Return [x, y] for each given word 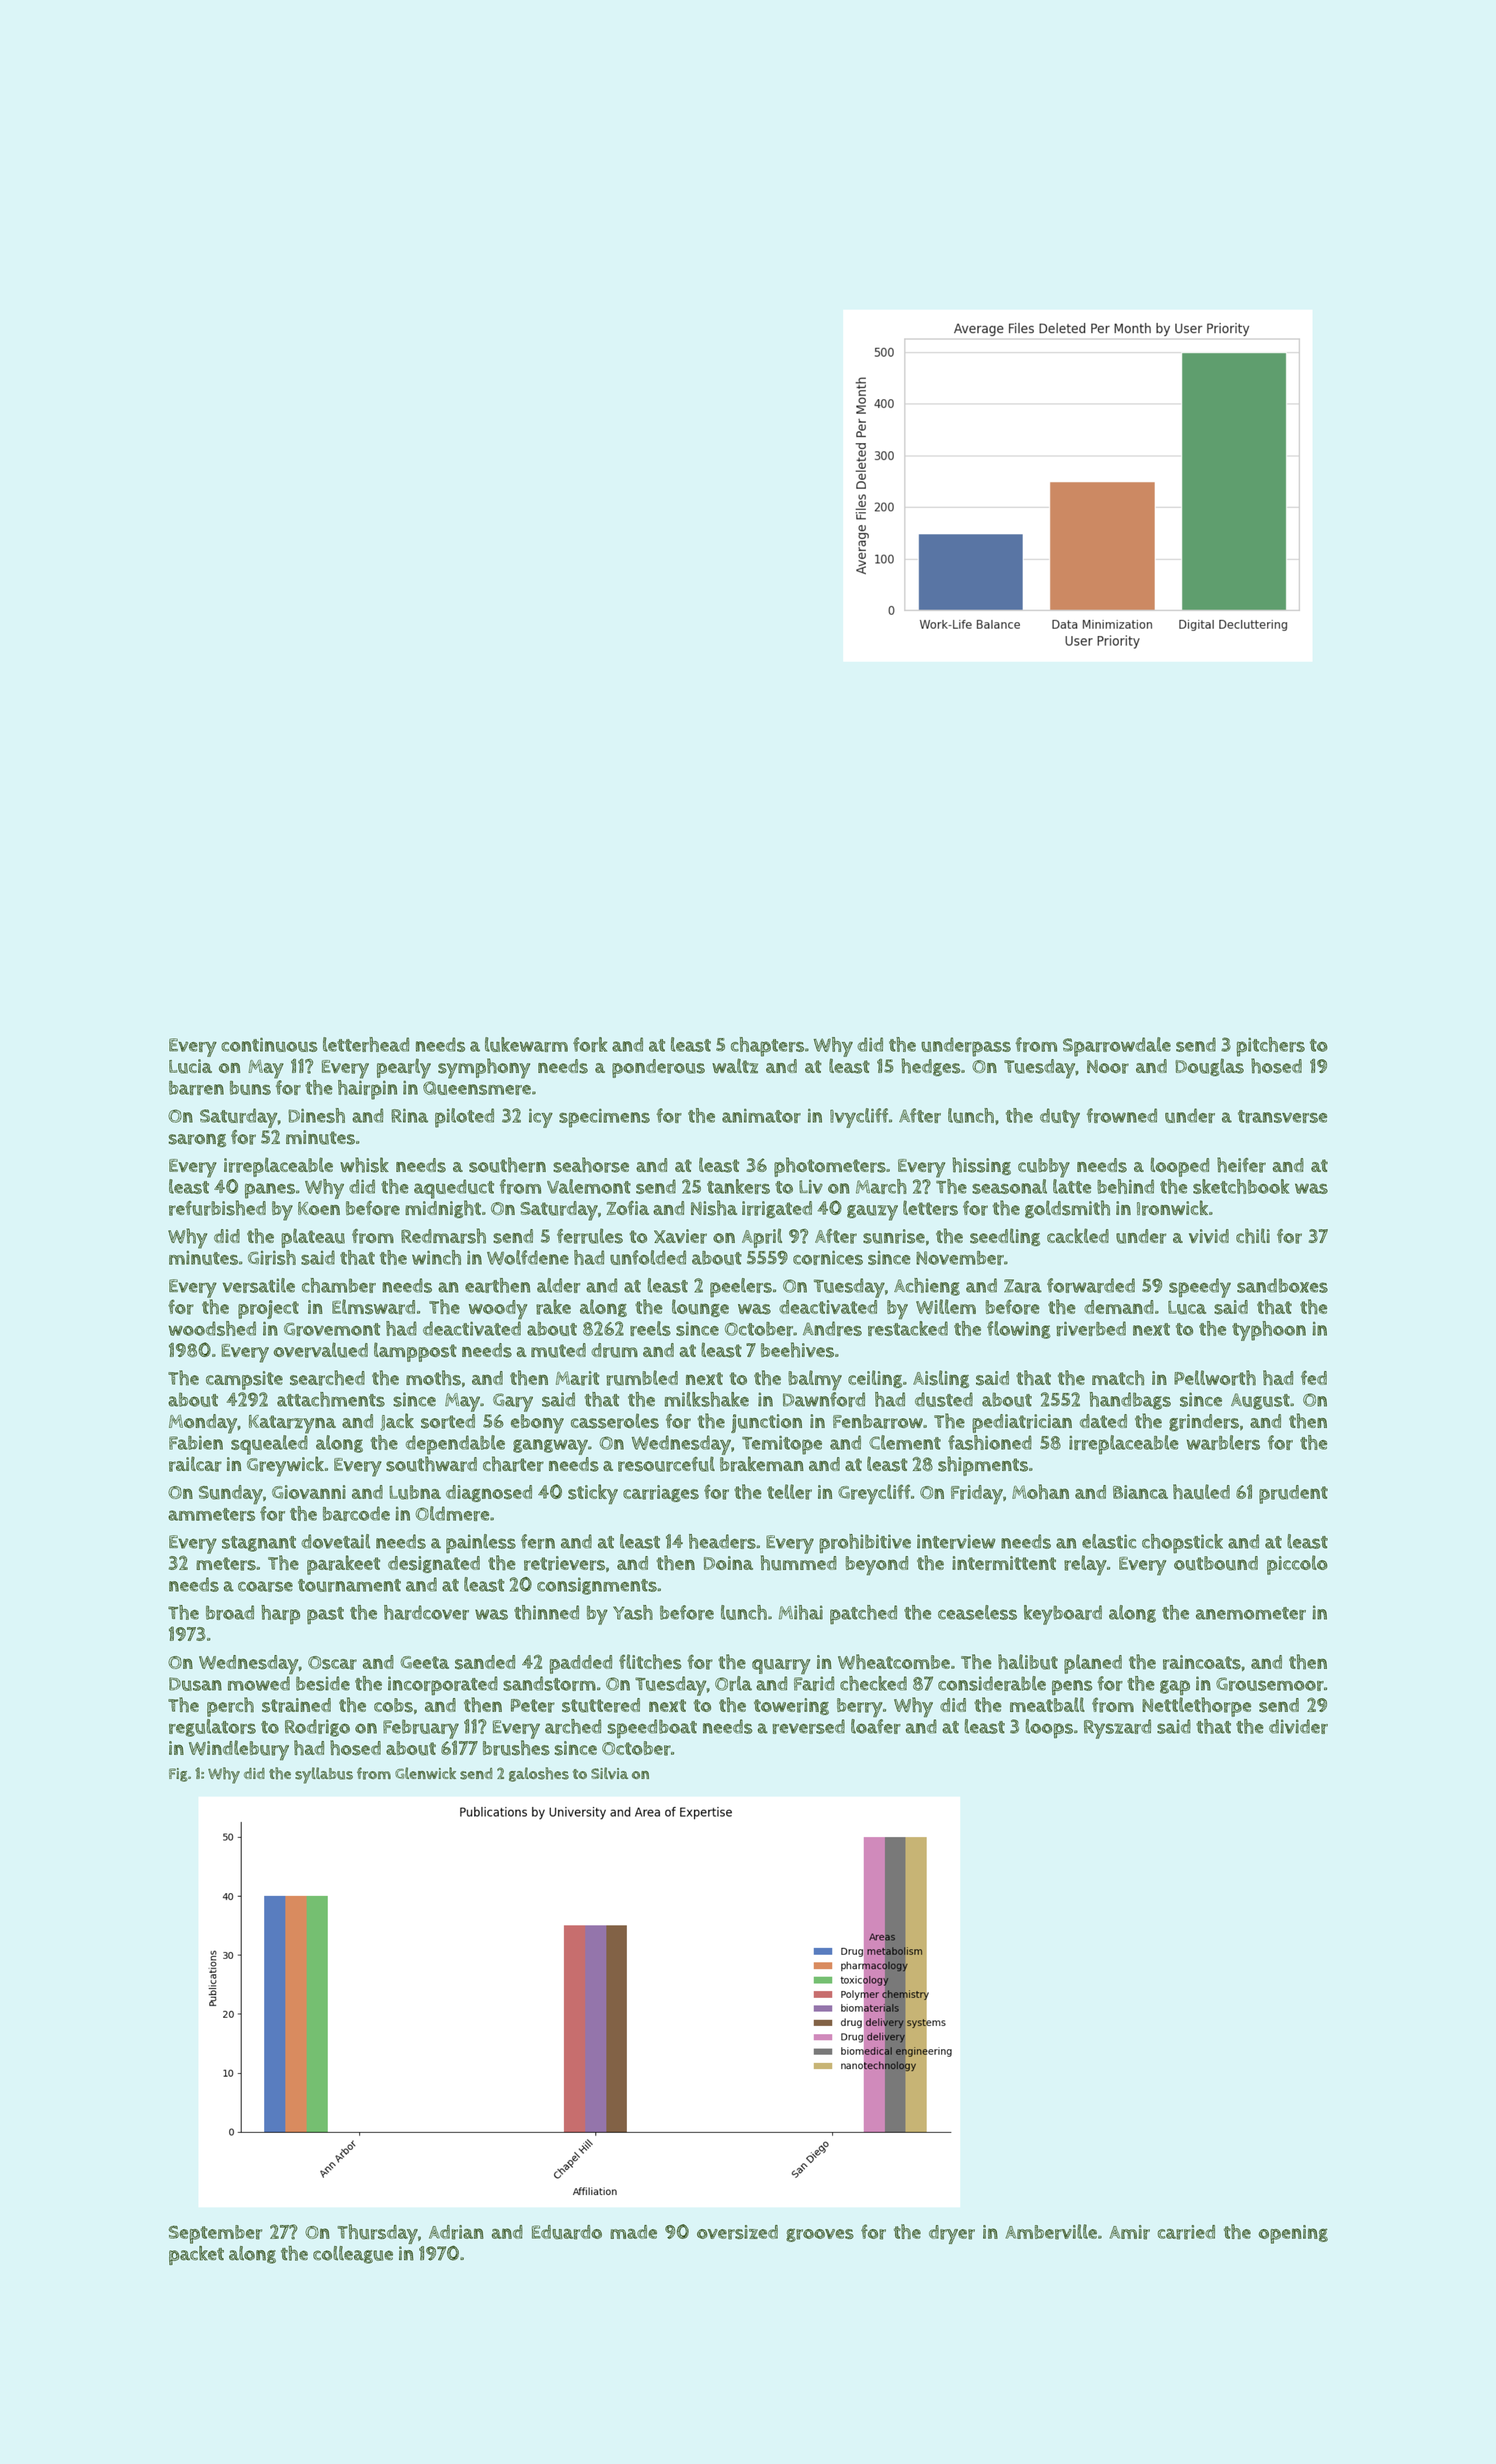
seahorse [591, 1165]
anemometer [1251, 1613]
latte [1072, 1186]
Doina [728, 1563]
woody [498, 1309]
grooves [820, 2235]
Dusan [195, 1684]
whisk [364, 1165]
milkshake [707, 1399]
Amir [1129, 2232]
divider [1298, 1726]
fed [1314, 1377]
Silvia [609, 1773]
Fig [178, 1775]
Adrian [456, 2232]
